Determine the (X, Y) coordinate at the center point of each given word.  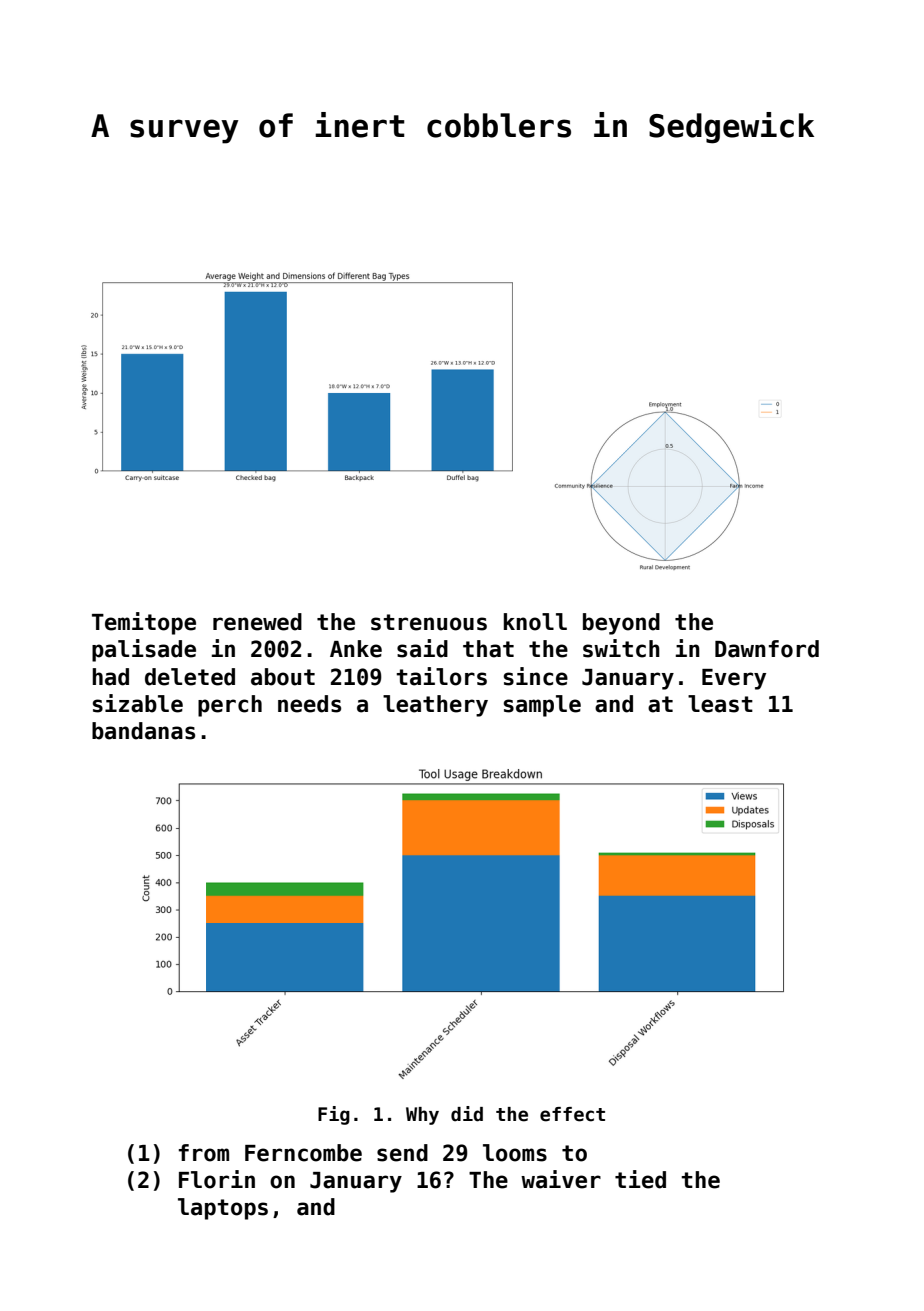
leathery (435, 706)
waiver (561, 1179)
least (720, 704)
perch (230, 706)
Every (734, 679)
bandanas (143, 731)
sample (542, 706)
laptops (223, 1209)
